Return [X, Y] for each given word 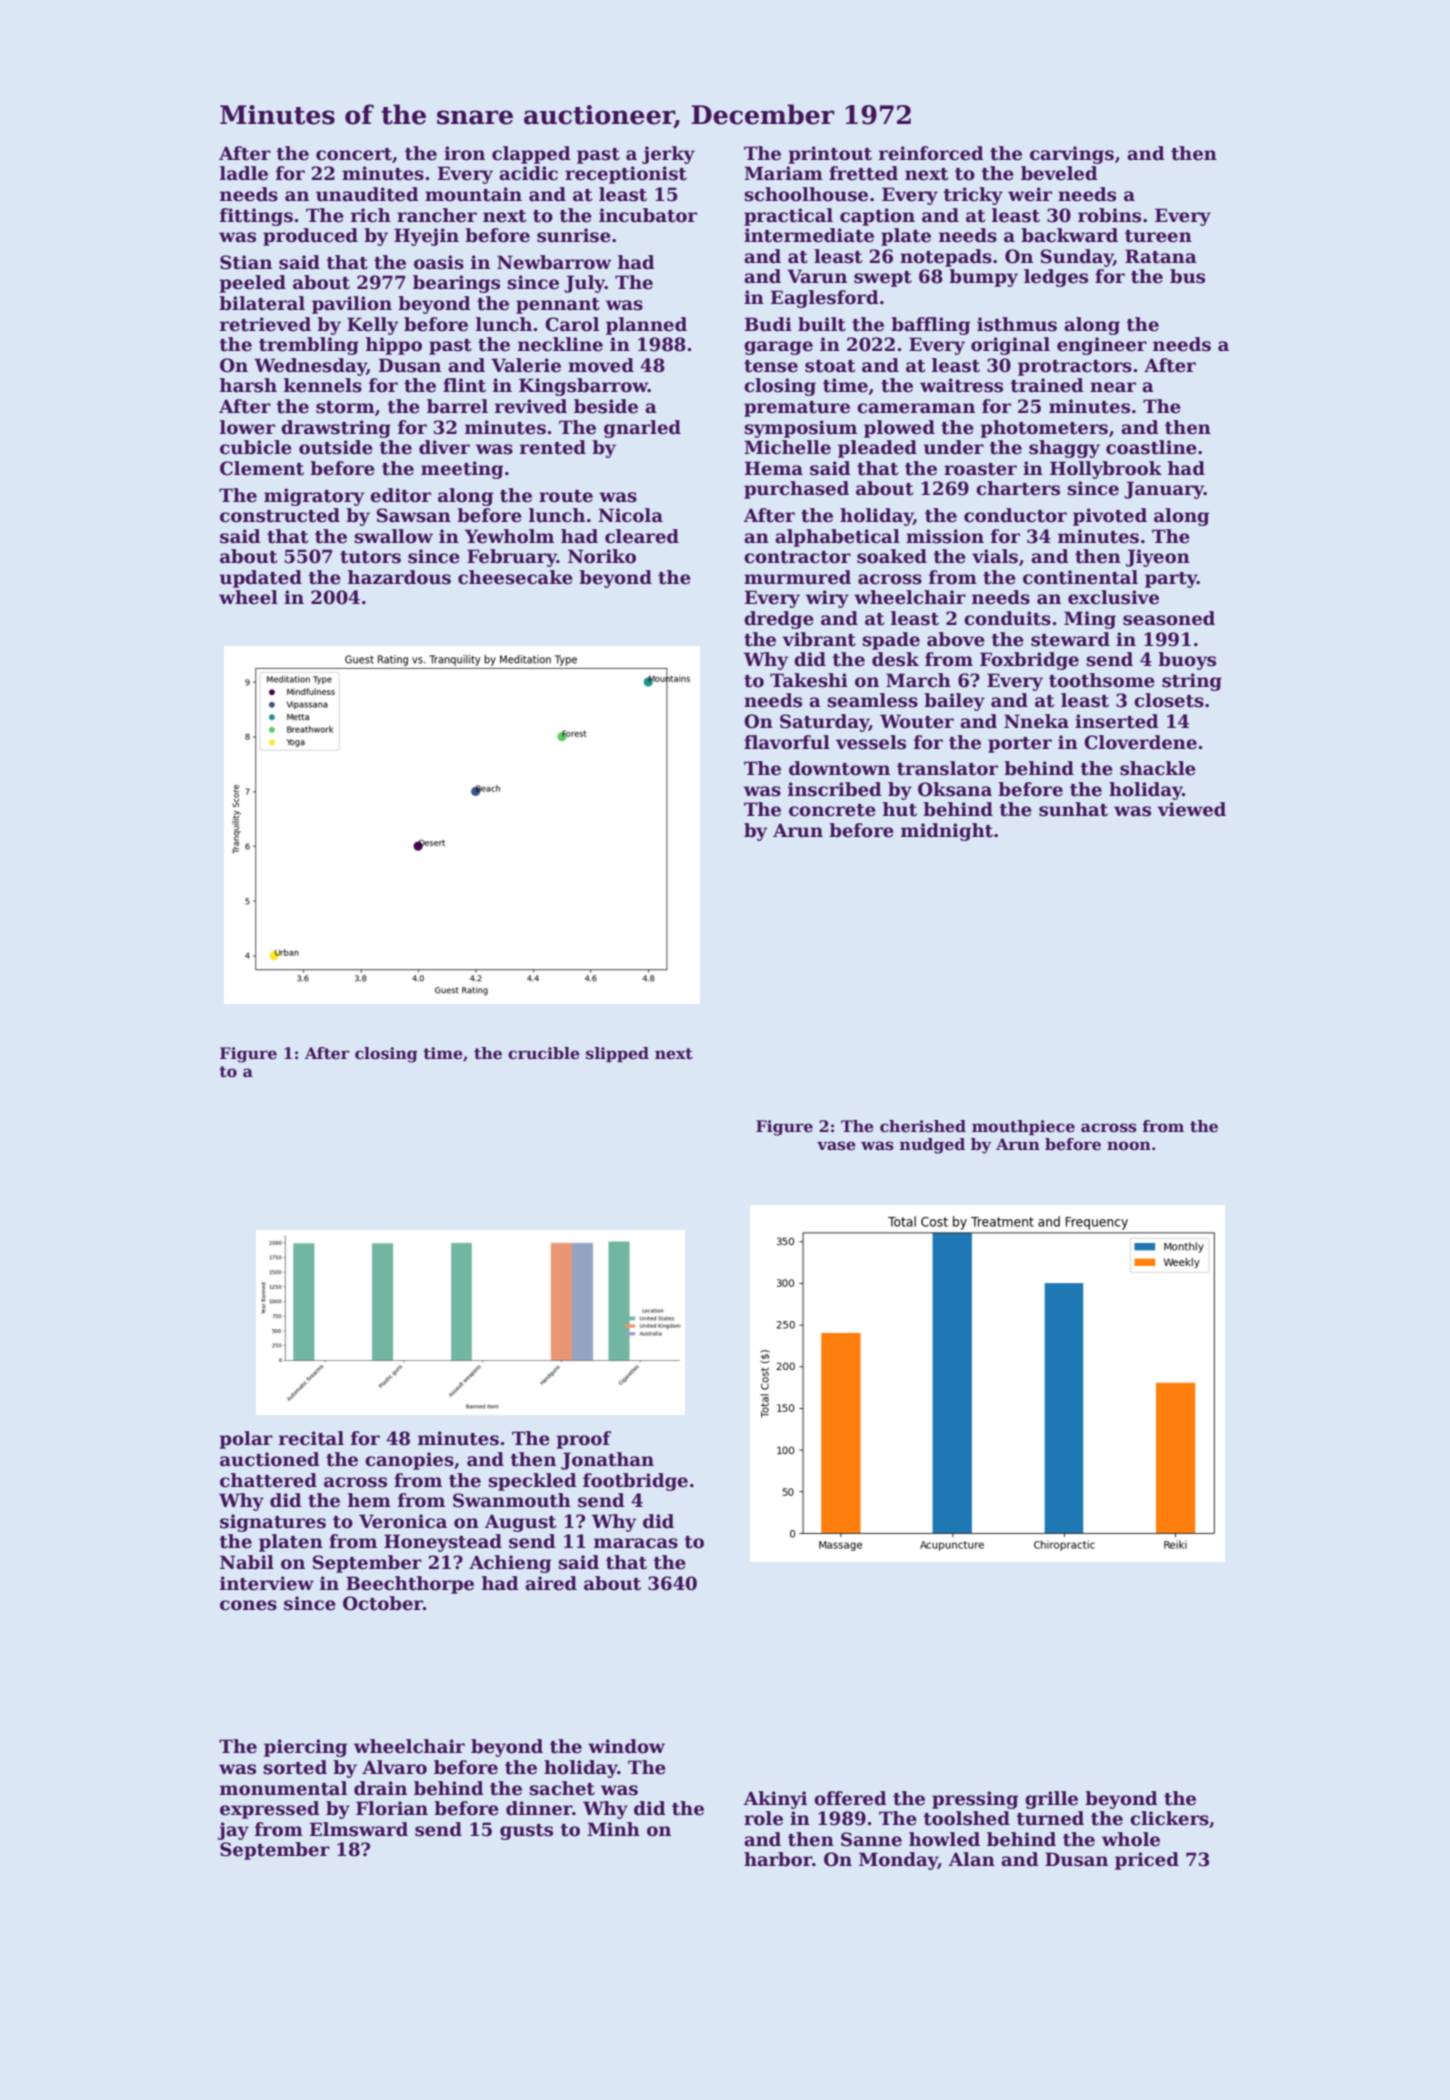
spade [891, 641]
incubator [648, 215]
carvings [1072, 155]
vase [836, 1146]
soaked [892, 556]
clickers [1169, 1818]
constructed [280, 515]
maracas [636, 1543]
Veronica [403, 1521]
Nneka [1036, 721]
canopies [409, 1461]
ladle [244, 173]
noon [1129, 1146]
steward [1070, 639]
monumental [283, 1788]
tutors [370, 557]
